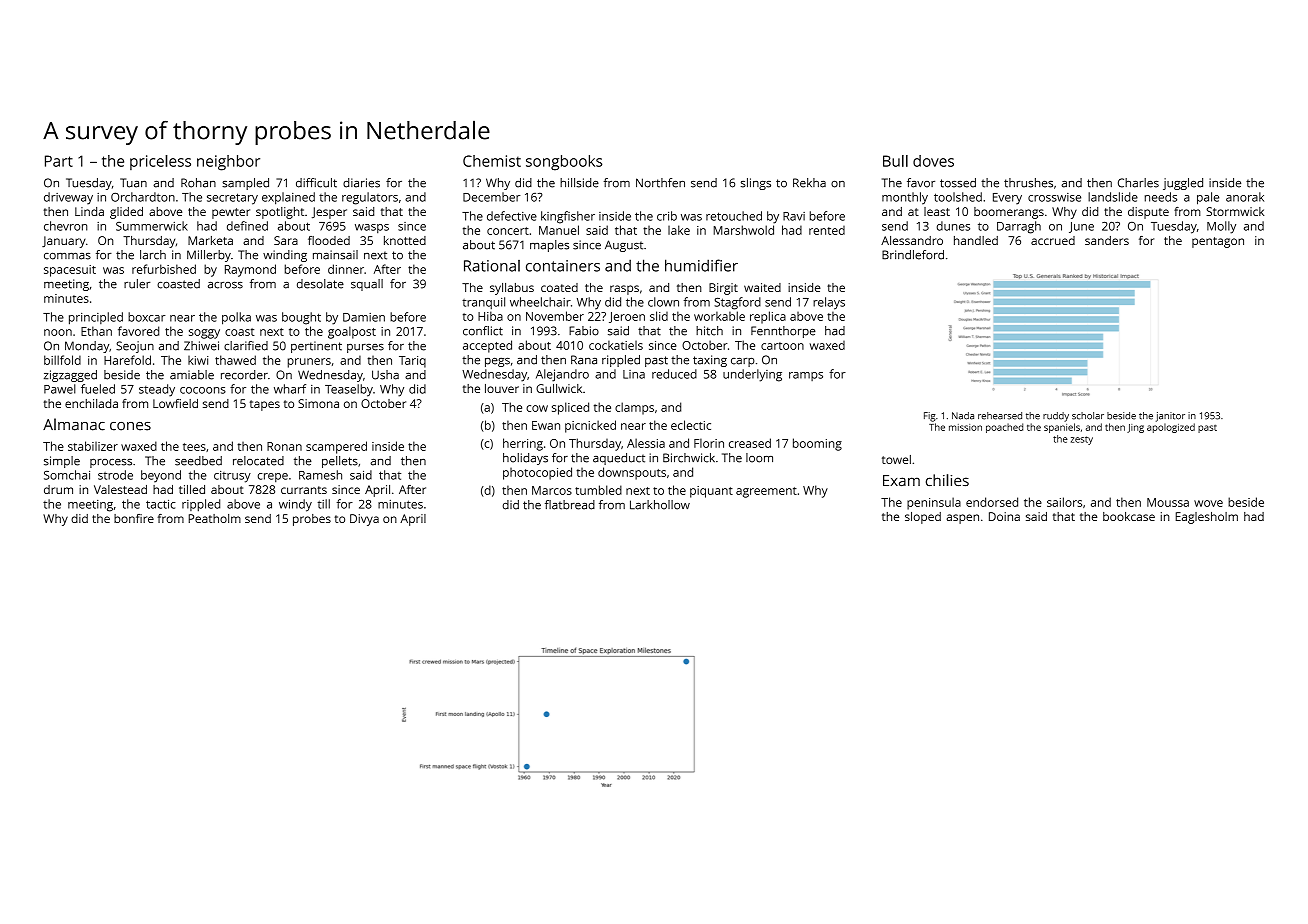 The image size is (1308, 924). I want to click on flatbread, so click(570, 505).
